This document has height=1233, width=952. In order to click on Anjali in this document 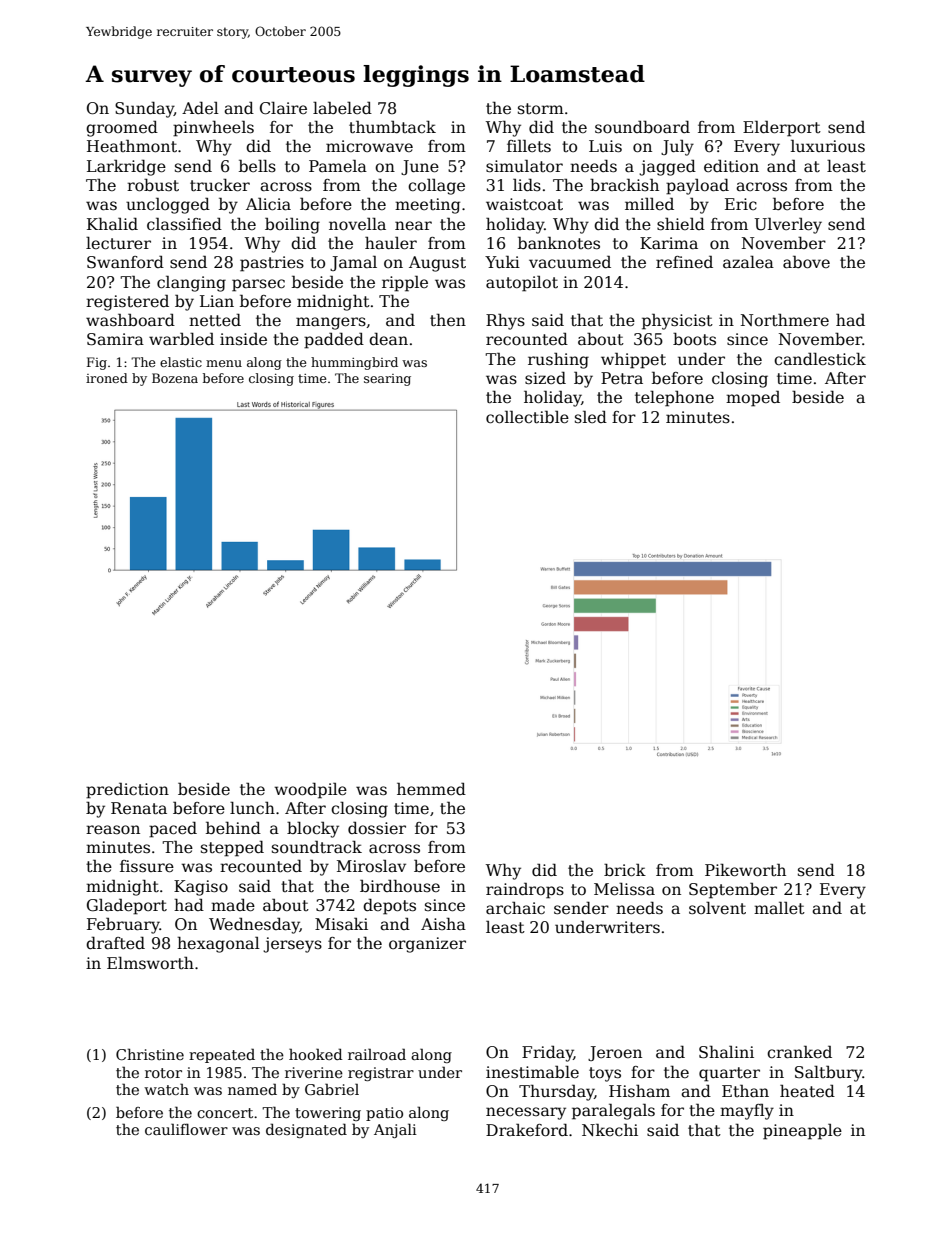, I will do `click(395, 1130)`.
